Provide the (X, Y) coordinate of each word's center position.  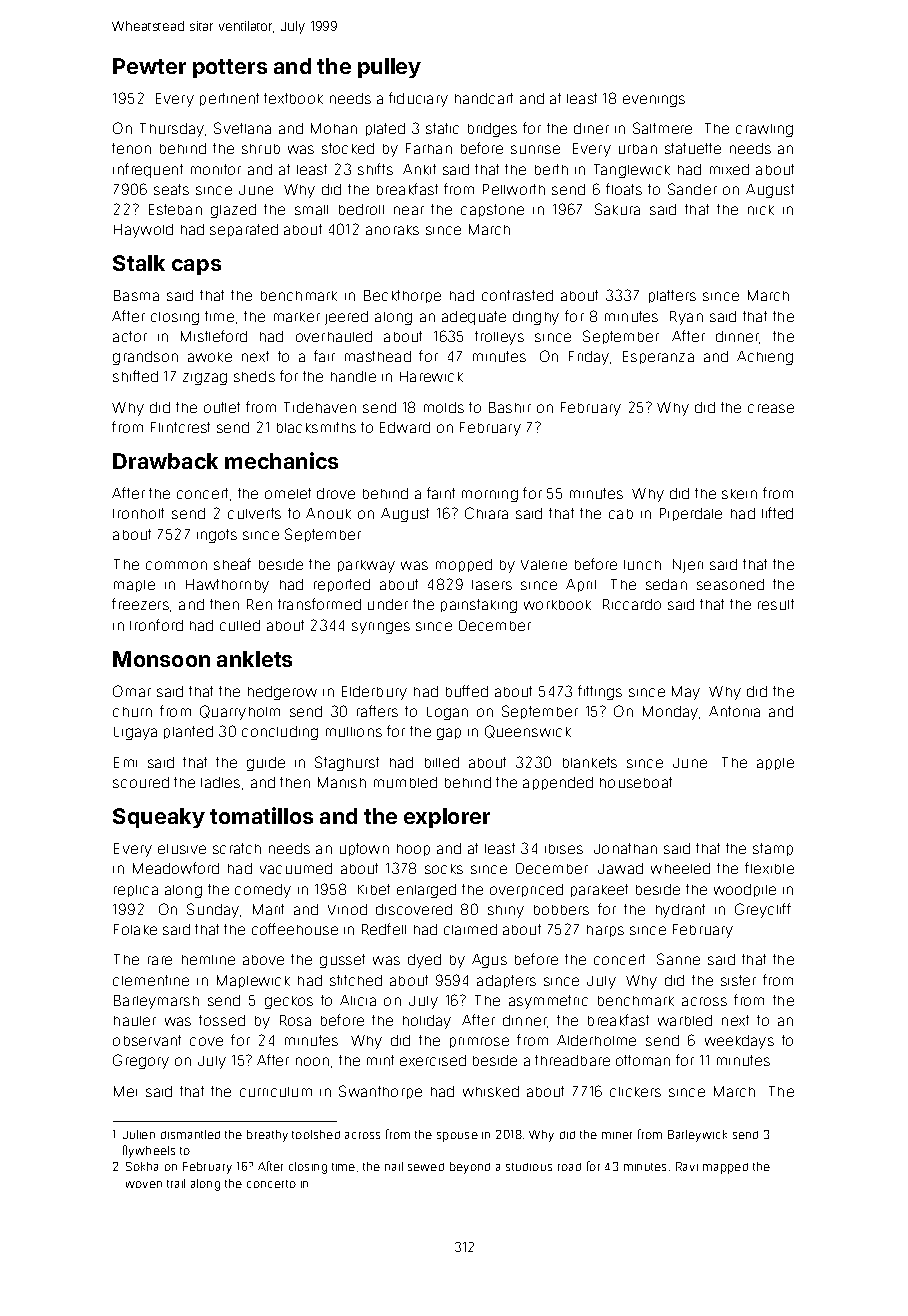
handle (353, 376)
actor (130, 336)
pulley (389, 68)
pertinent (229, 99)
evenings (654, 101)
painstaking (479, 606)
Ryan (686, 318)
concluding (280, 733)
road (569, 1167)
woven (144, 1184)
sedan (666, 584)
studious (529, 1167)
